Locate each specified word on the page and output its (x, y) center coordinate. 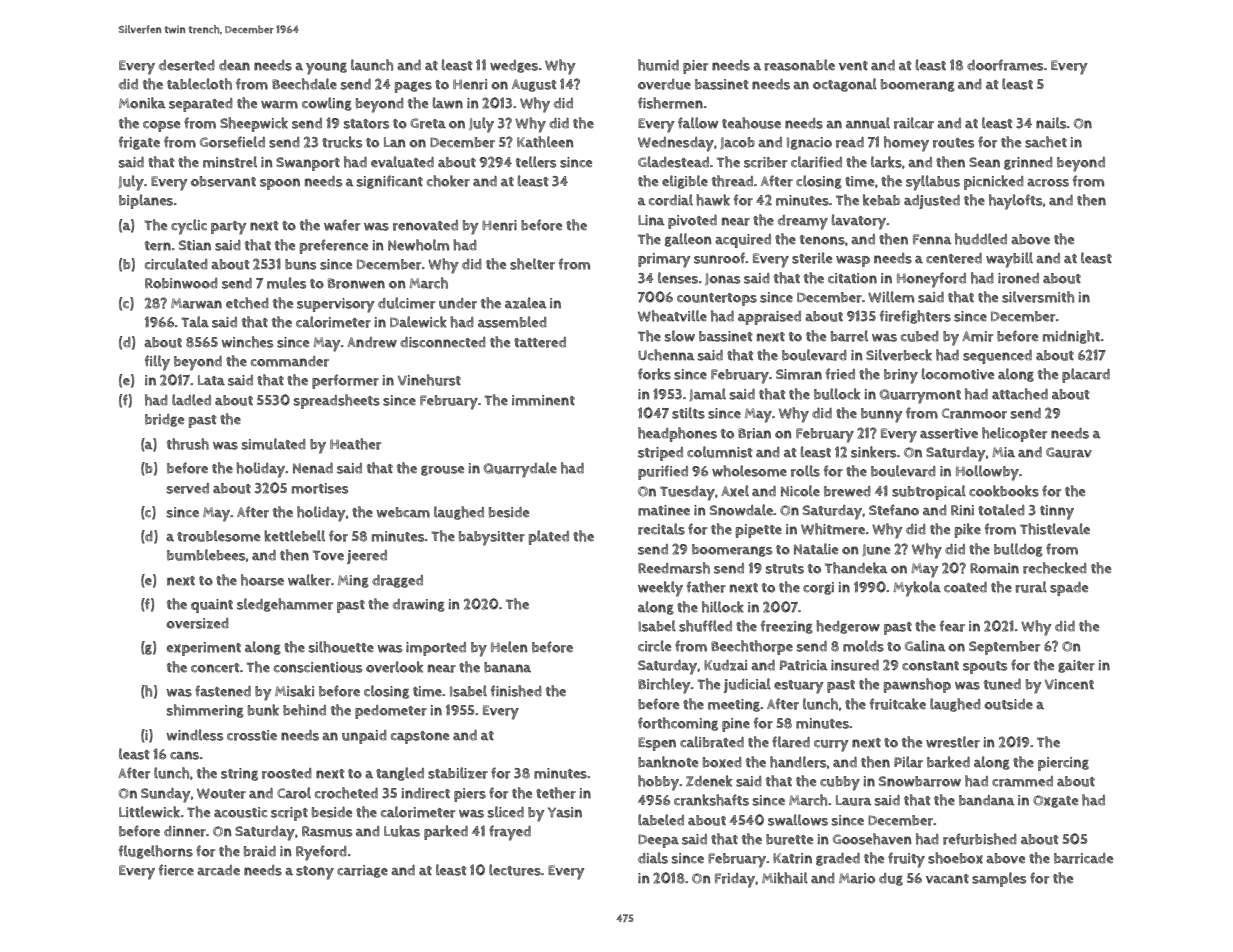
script (289, 814)
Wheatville (672, 316)
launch (372, 65)
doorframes (1005, 65)
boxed (722, 762)
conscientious (318, 667)
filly (157, 363)
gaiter (1076, 666)
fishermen (670, 103)
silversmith (1038, 297)
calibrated (712, 742)
